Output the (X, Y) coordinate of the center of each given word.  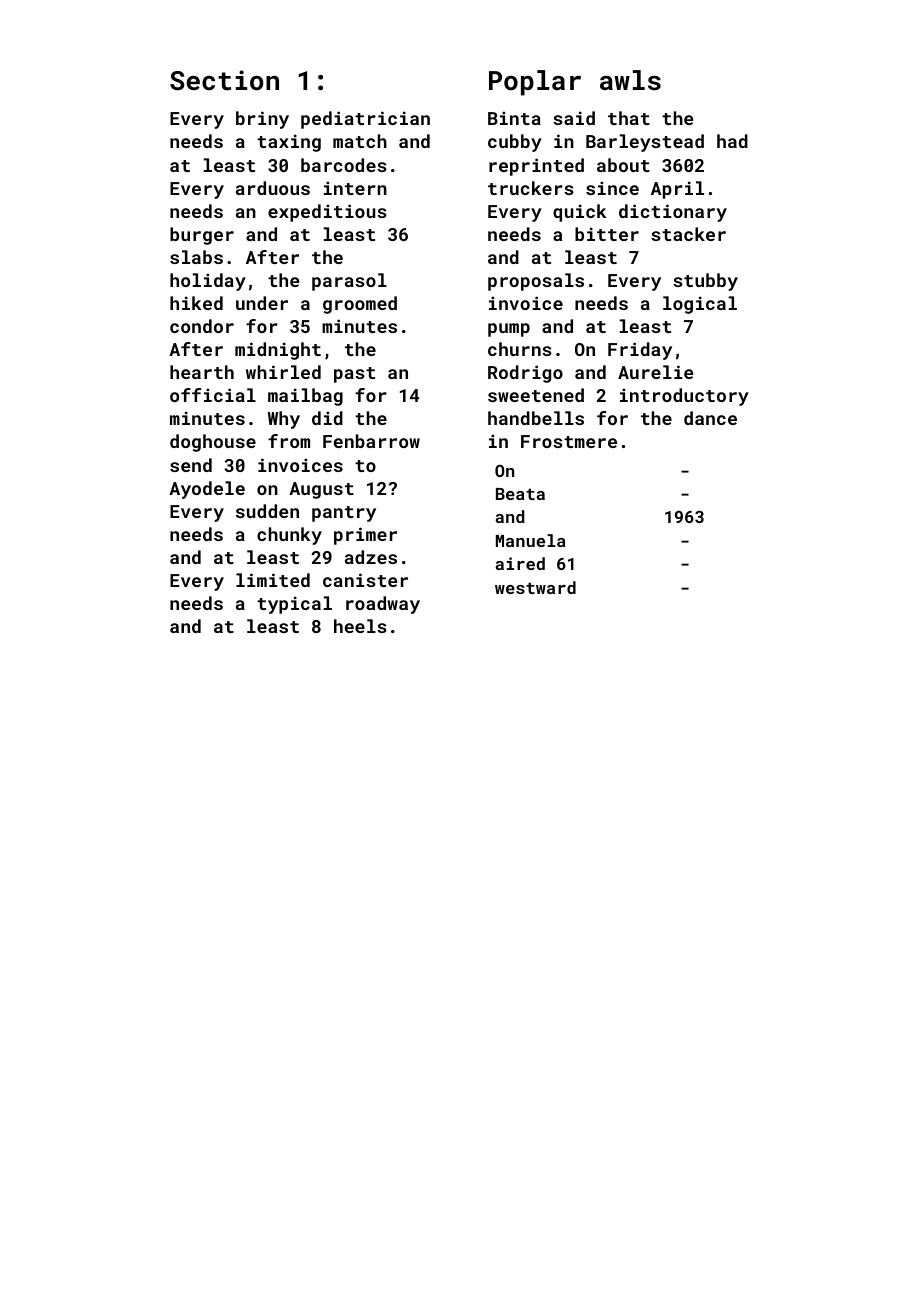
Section (224, 80)
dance (710, 418)
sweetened (536, 395)
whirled (283, 372)
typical (294, 605)
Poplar (535, 83)
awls (630, 80)
